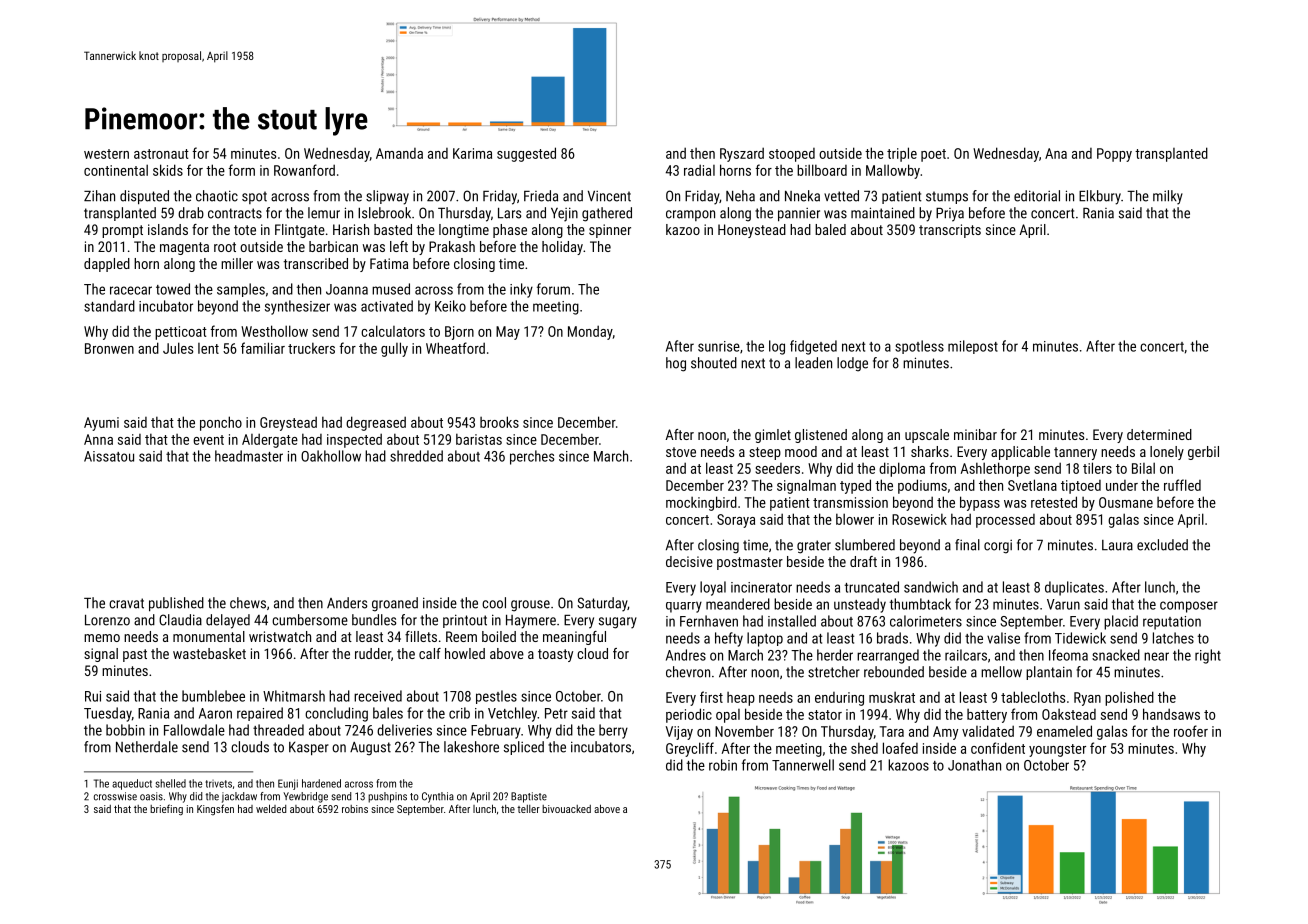  What do you see at coordinates (166, 810) in the document?
I see `briefing` at bounding box center [166, 810].
